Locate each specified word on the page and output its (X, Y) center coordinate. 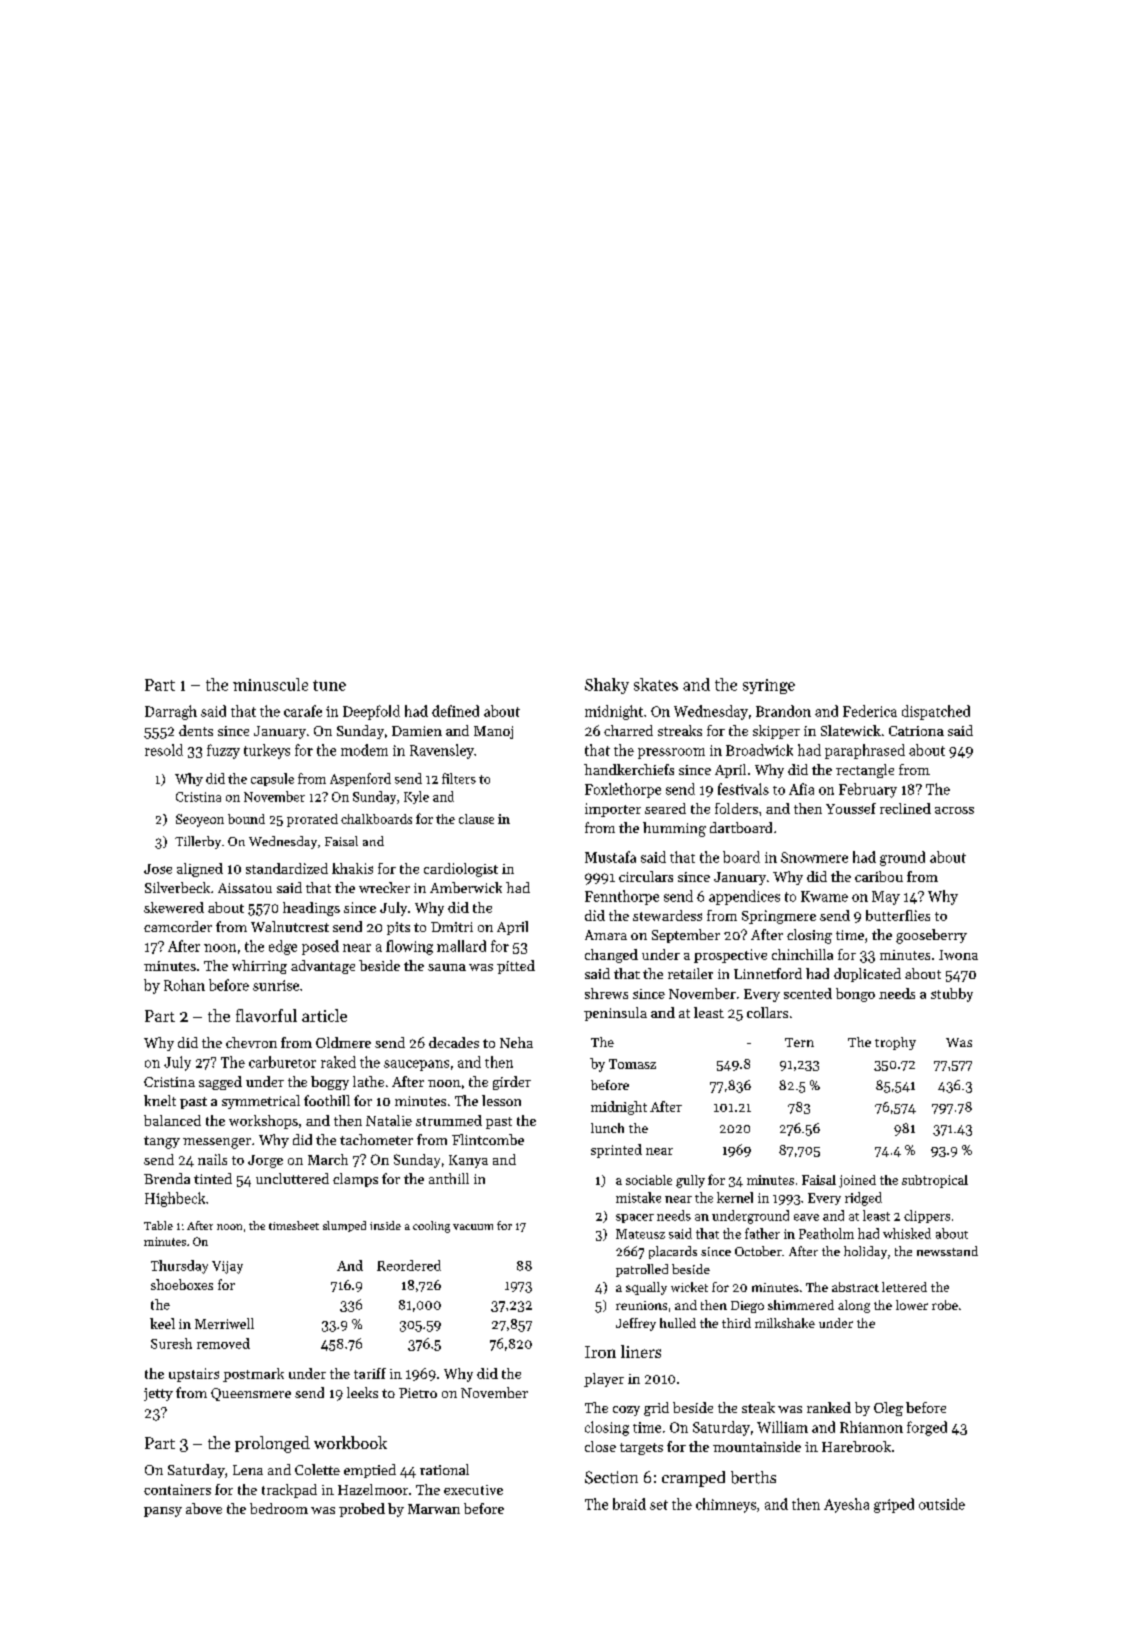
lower (912, 1305)
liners (641, 1351)
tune (329, 685)
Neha (516, 1042)
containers (177, 1489)
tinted (213, 1178)
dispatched (936, 712)
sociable (649, 1180)
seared (665, 808)
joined (857, 1181)
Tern (799, 1042)
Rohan (184, 985)
